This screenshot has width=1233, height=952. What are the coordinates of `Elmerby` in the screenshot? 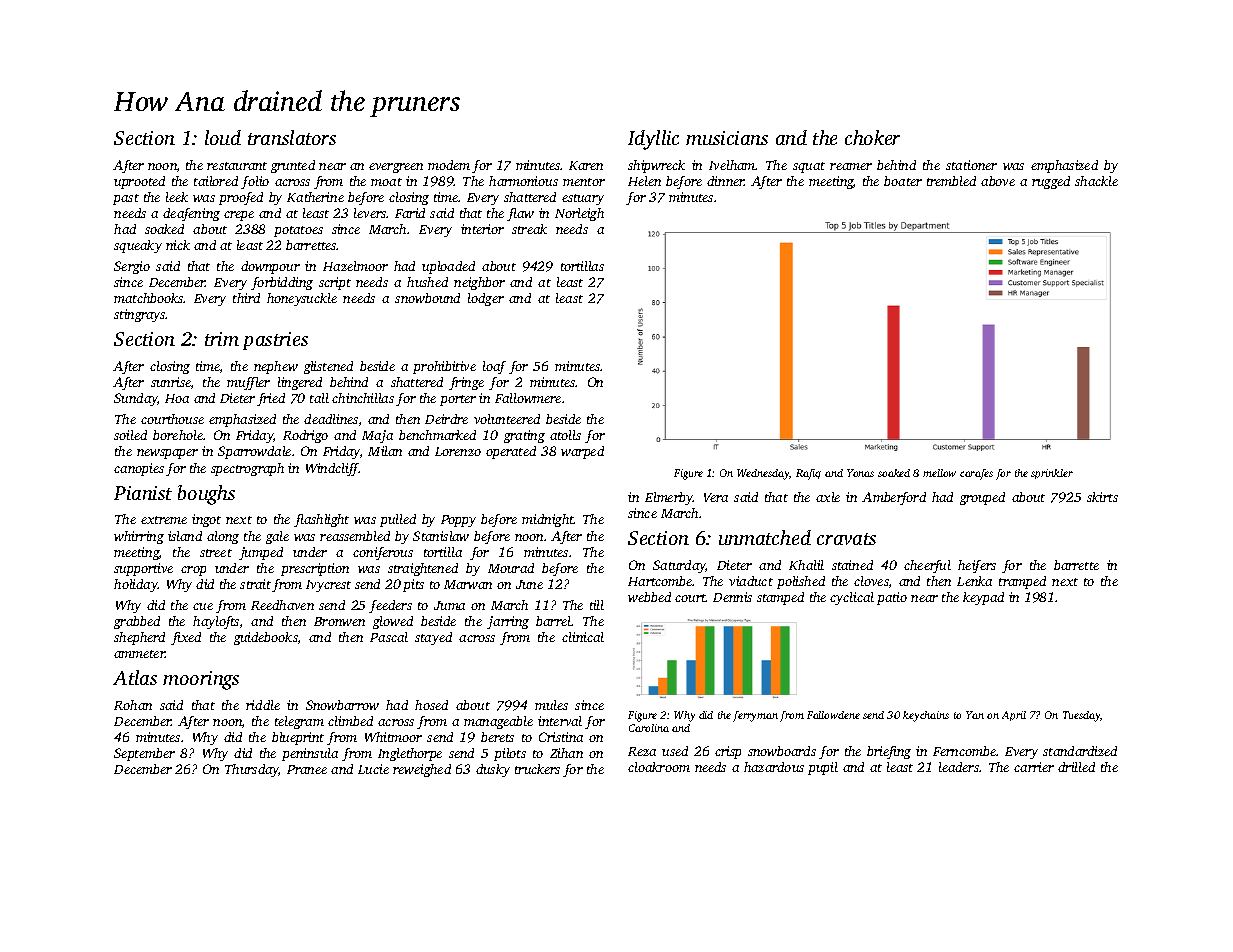 It's located at (669, 498).
